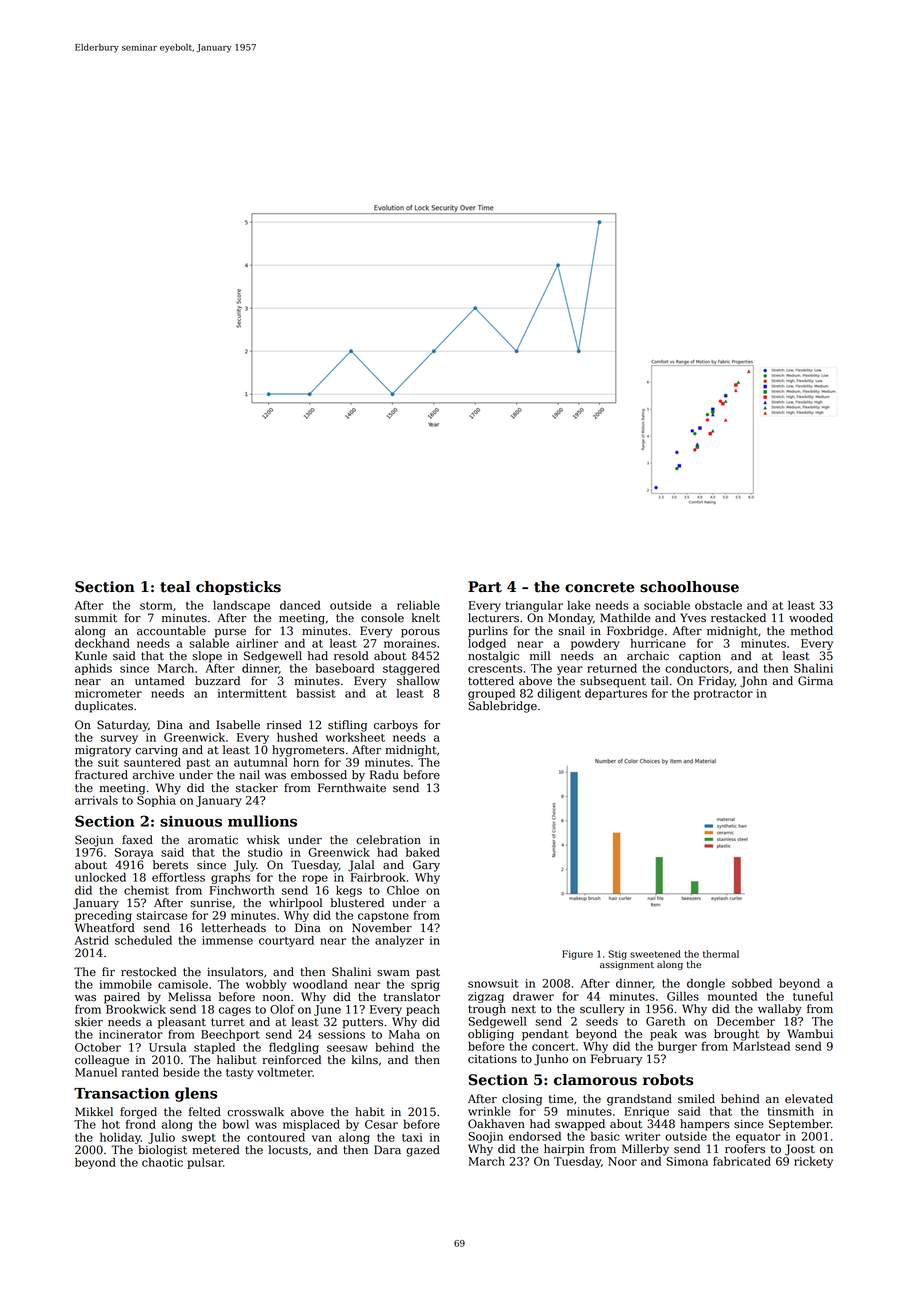  I want to click on tasty, so click(239, 1074).
